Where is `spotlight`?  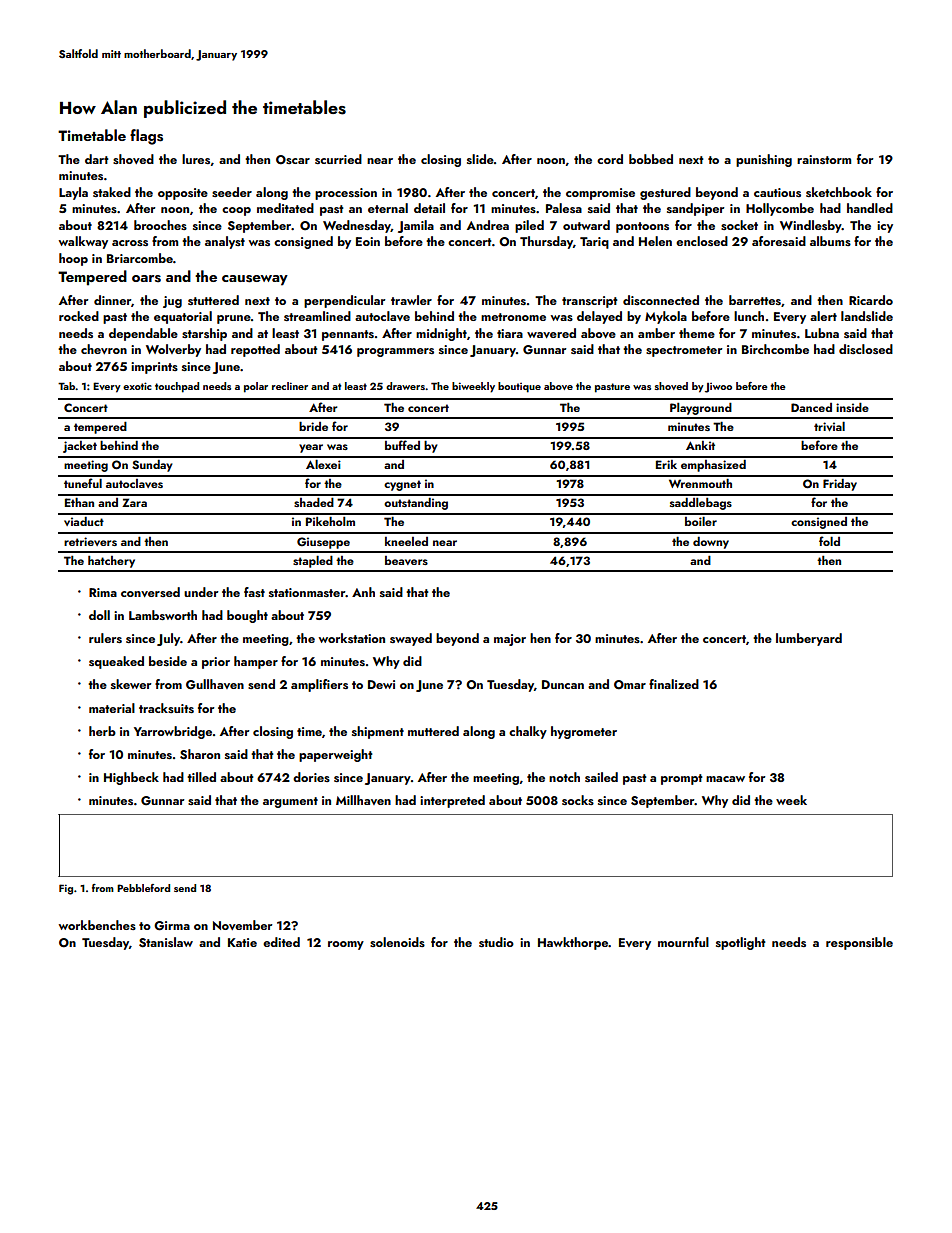
spotlight is located at coordinates (740, 943).
